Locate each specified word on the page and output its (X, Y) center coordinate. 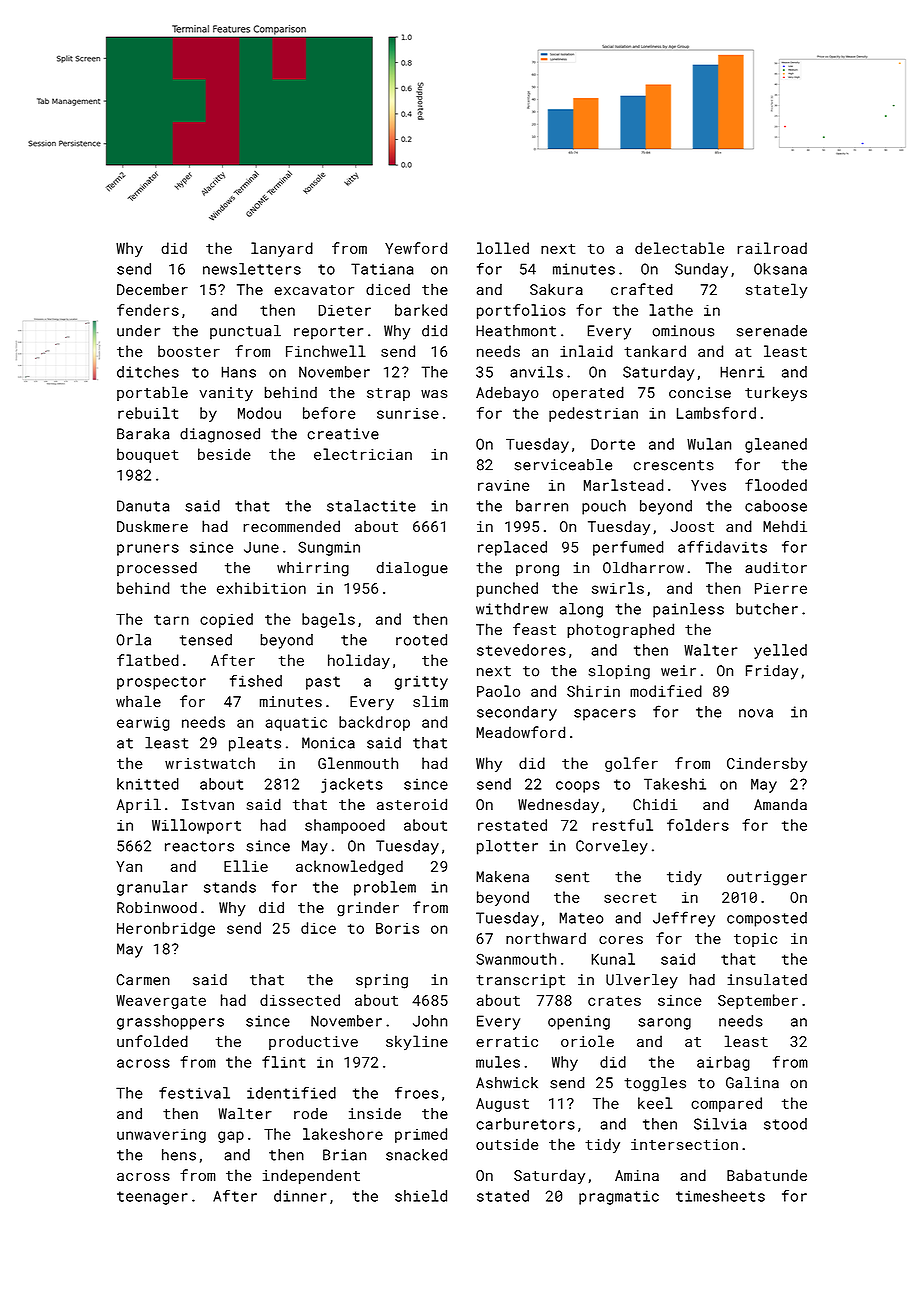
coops (578, 787)
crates (614, 1001)
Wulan (709, 444)
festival (194, 1093)
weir (678, 671)
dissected (300, 1000)
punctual (245, 332)
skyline (417, 1042)
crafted (642, 289)
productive (313, 1042)
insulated (767, 980)
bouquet (147, 455)
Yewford (416, 248)
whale (138, 701)
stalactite (371, 506)
